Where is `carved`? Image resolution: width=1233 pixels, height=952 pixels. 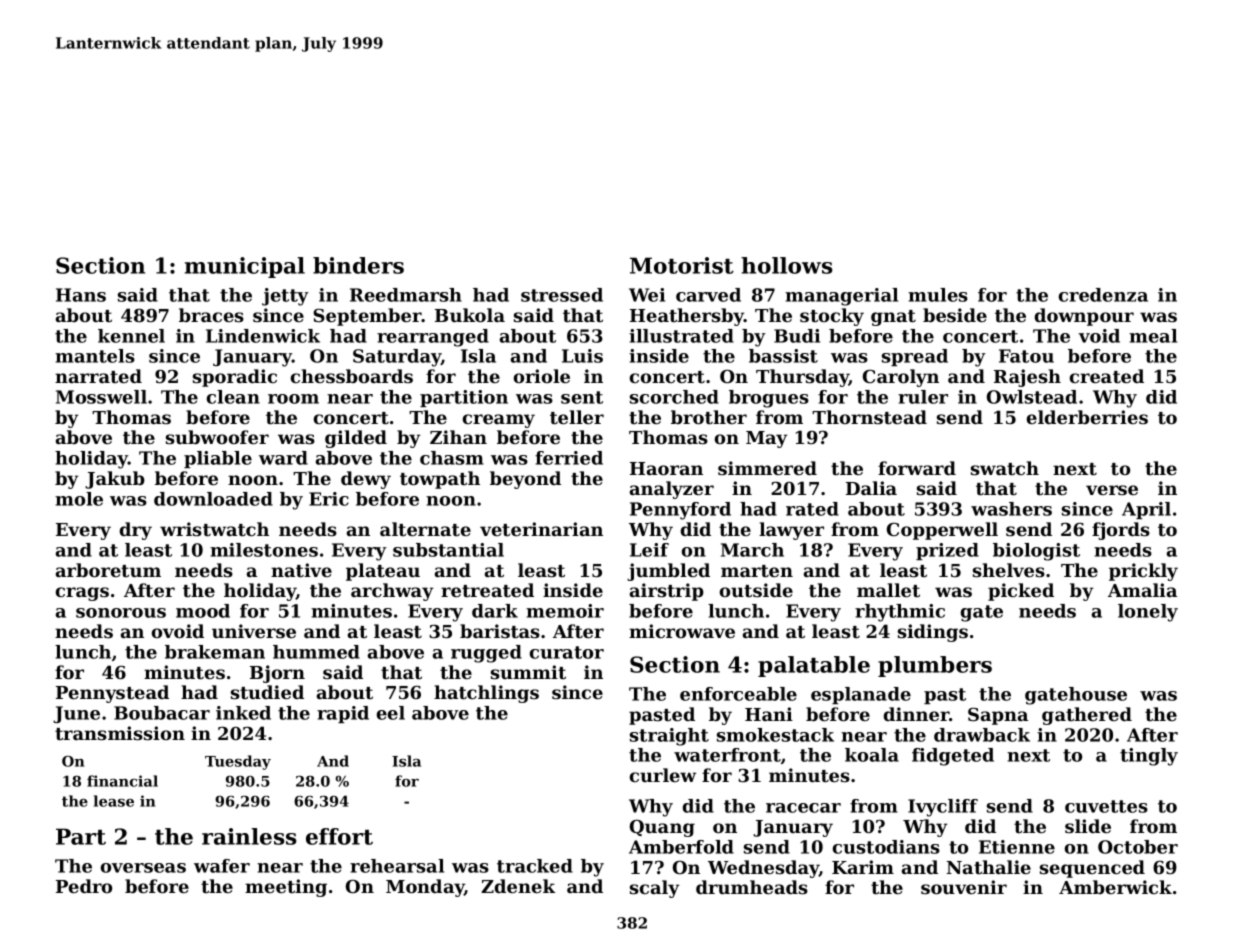
carved is located at coordinates (708, 295).
